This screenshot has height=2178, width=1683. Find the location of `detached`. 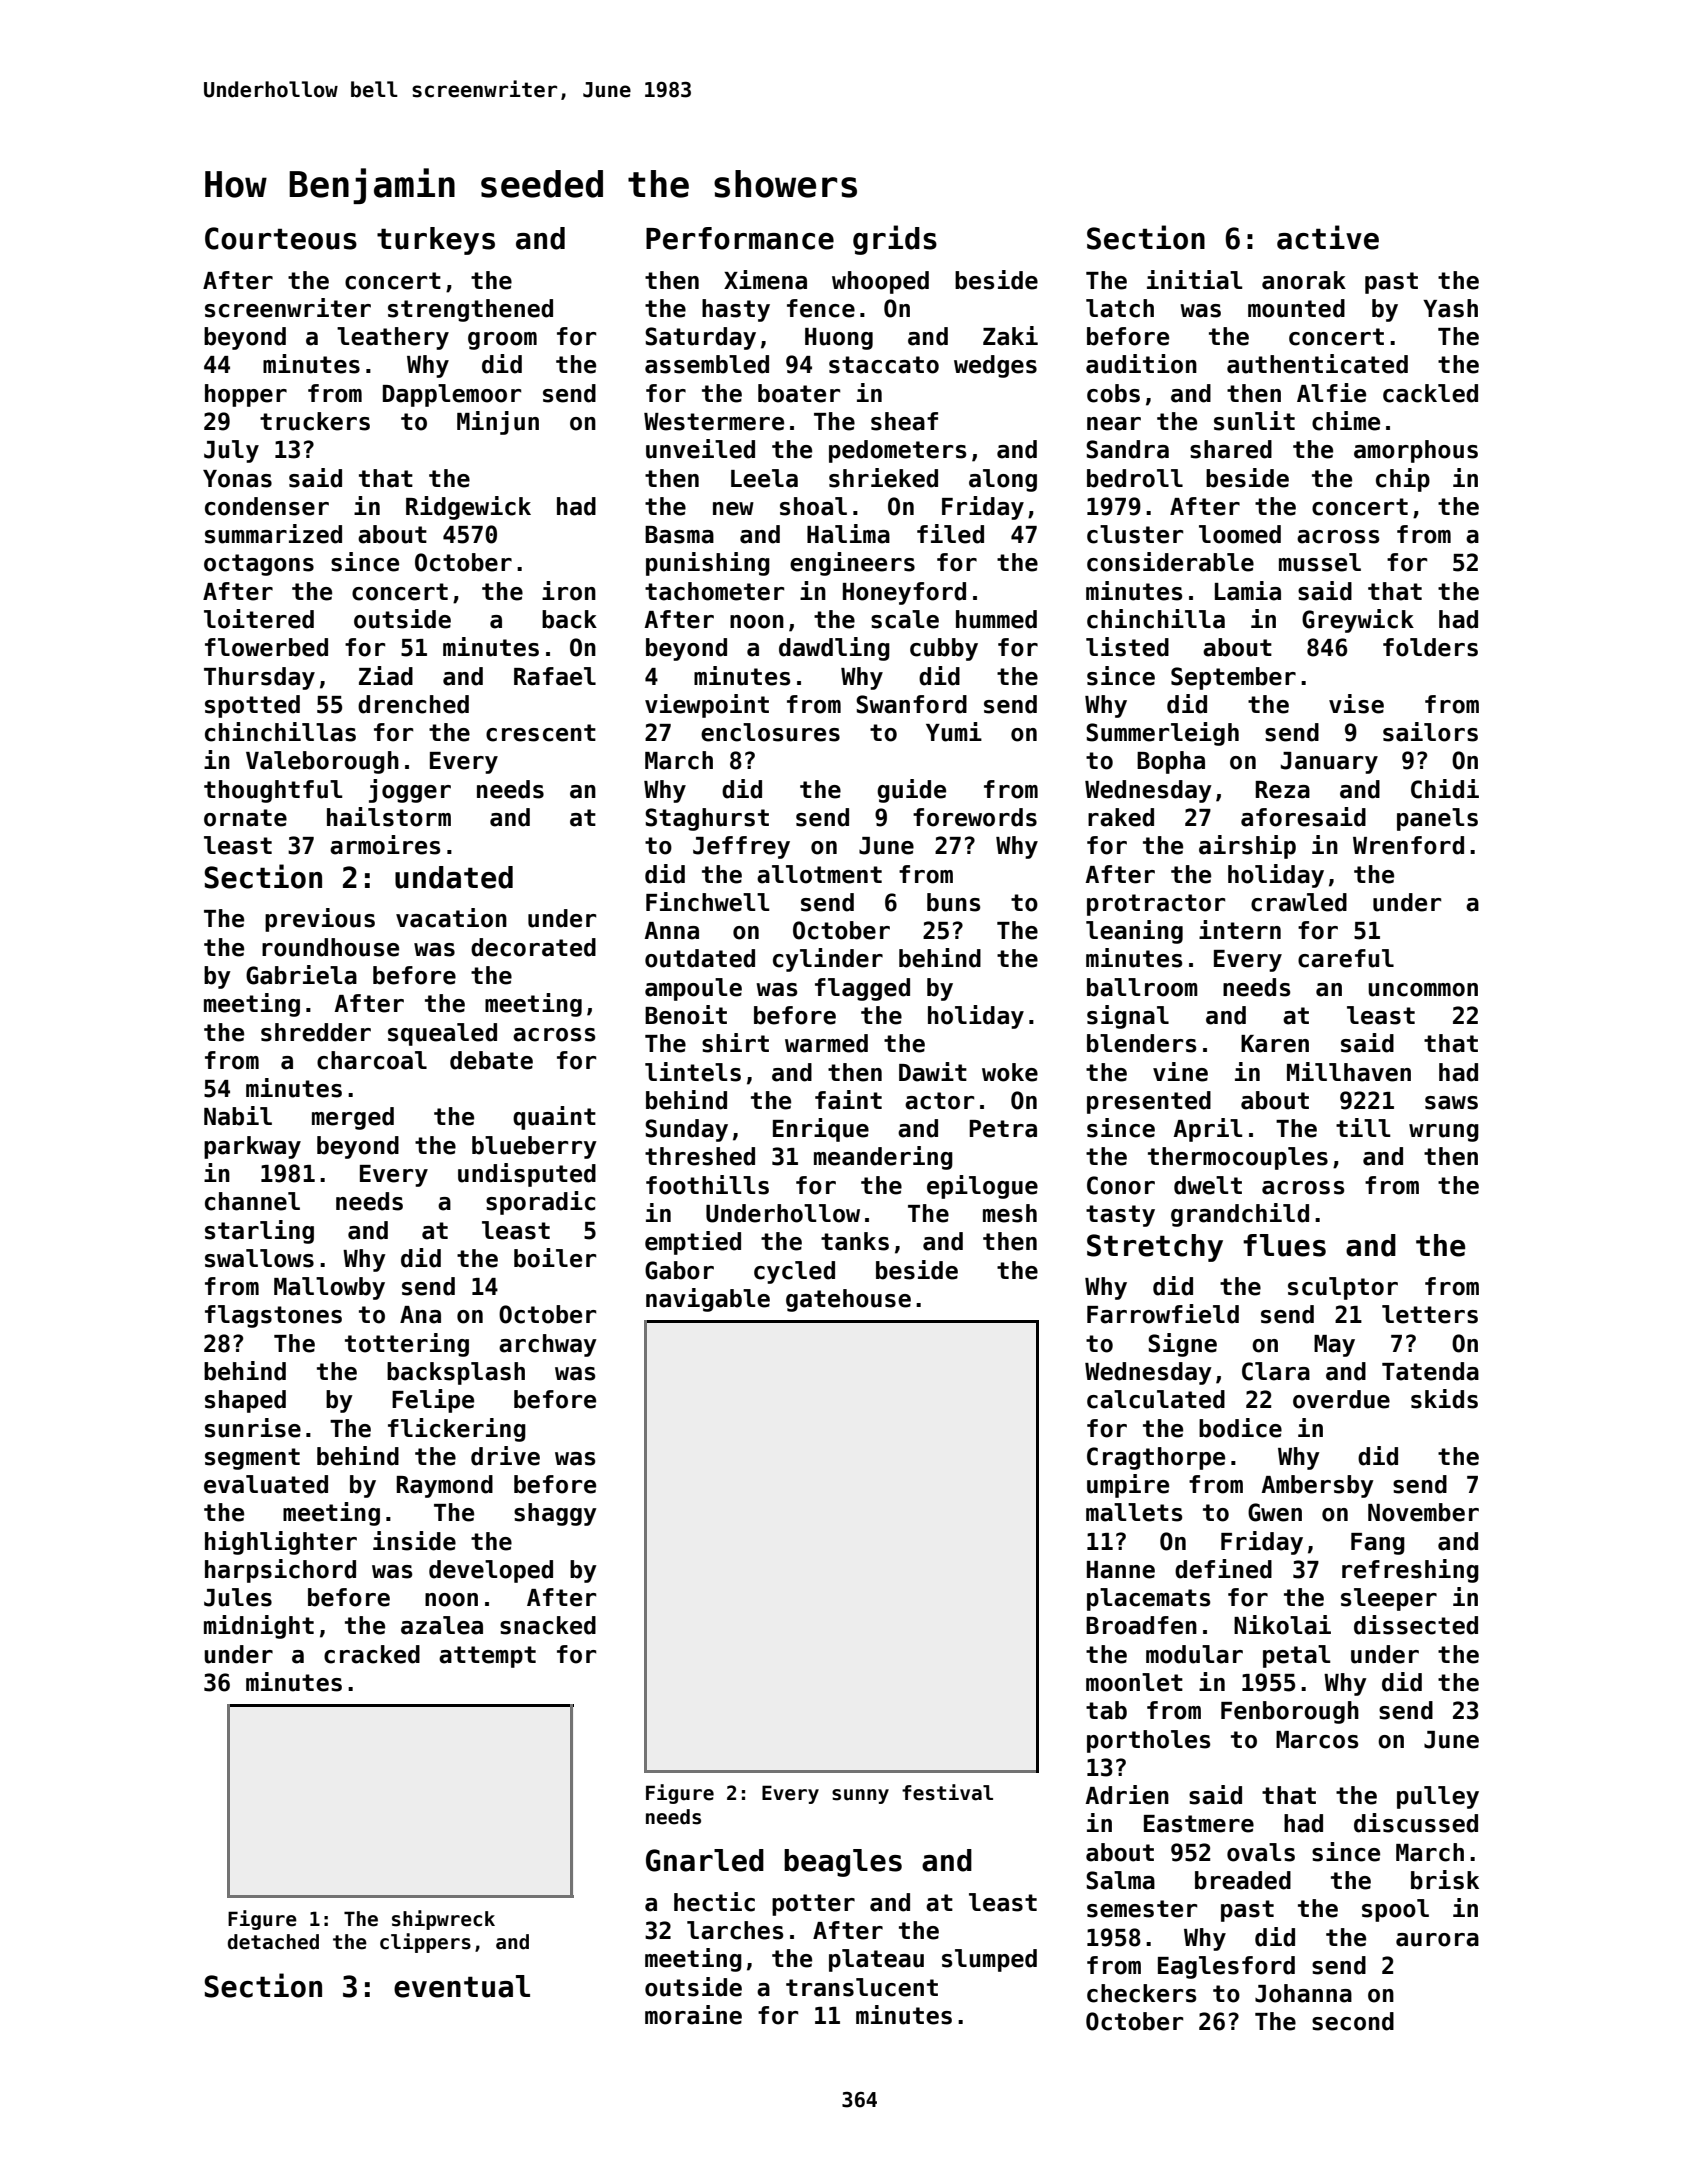

detached is located at coordinates (273, 1942).
